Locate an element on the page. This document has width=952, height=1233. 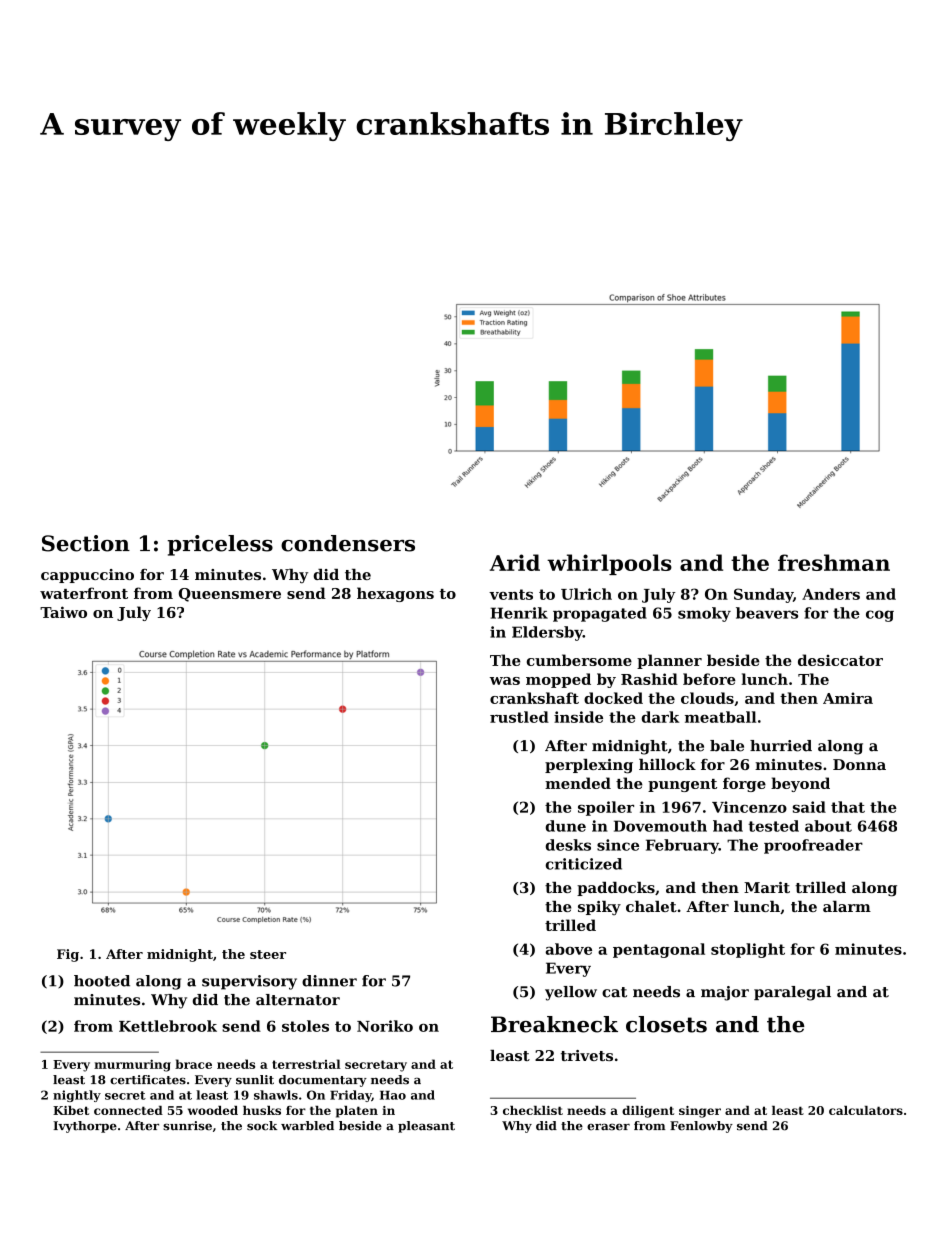
dinner is located at coordinates (329, 981).
